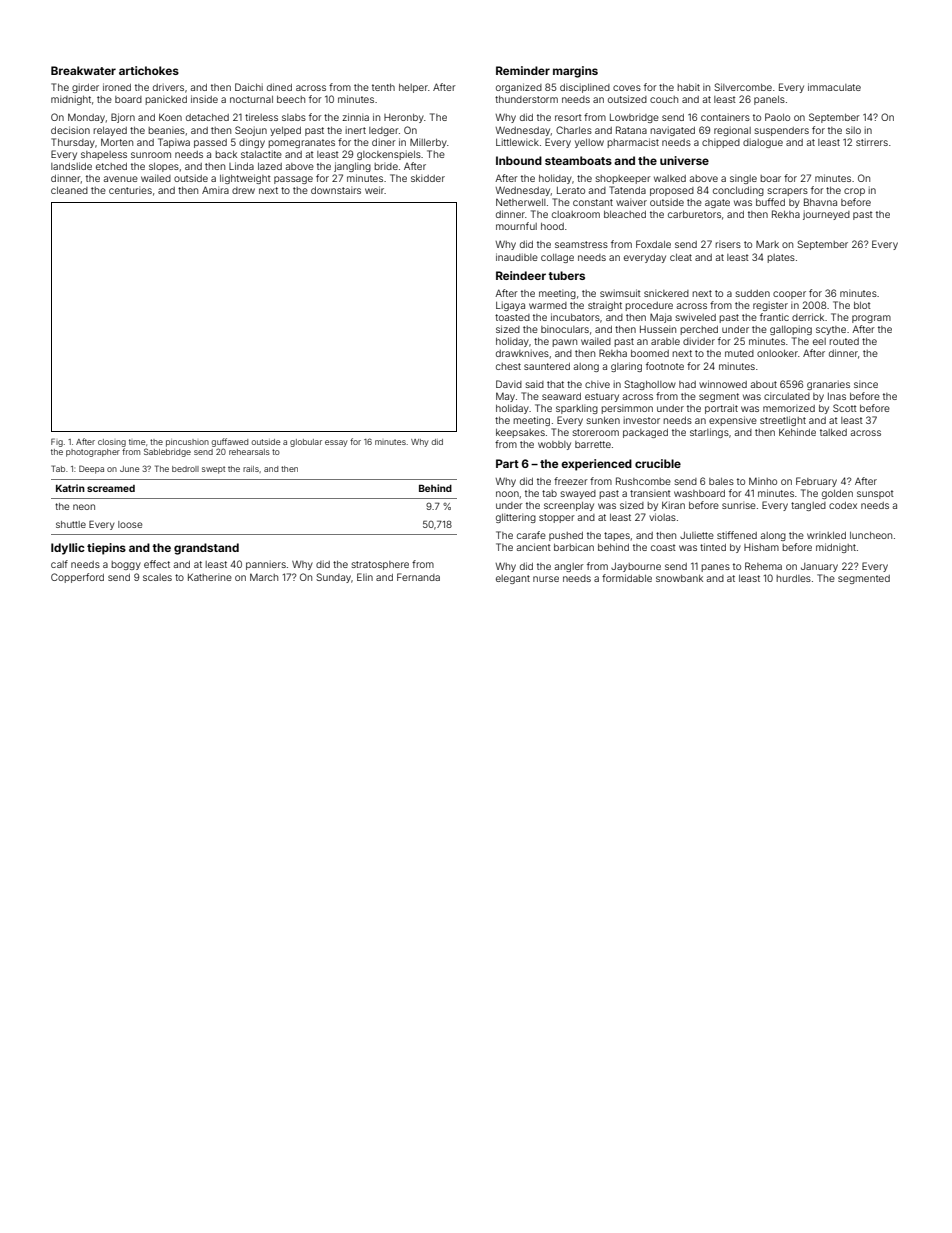 This screenshot has height=1233, width=952. Describe the element at coordinates (738, 191) in the screenshot. I see `concluding` at that location.
